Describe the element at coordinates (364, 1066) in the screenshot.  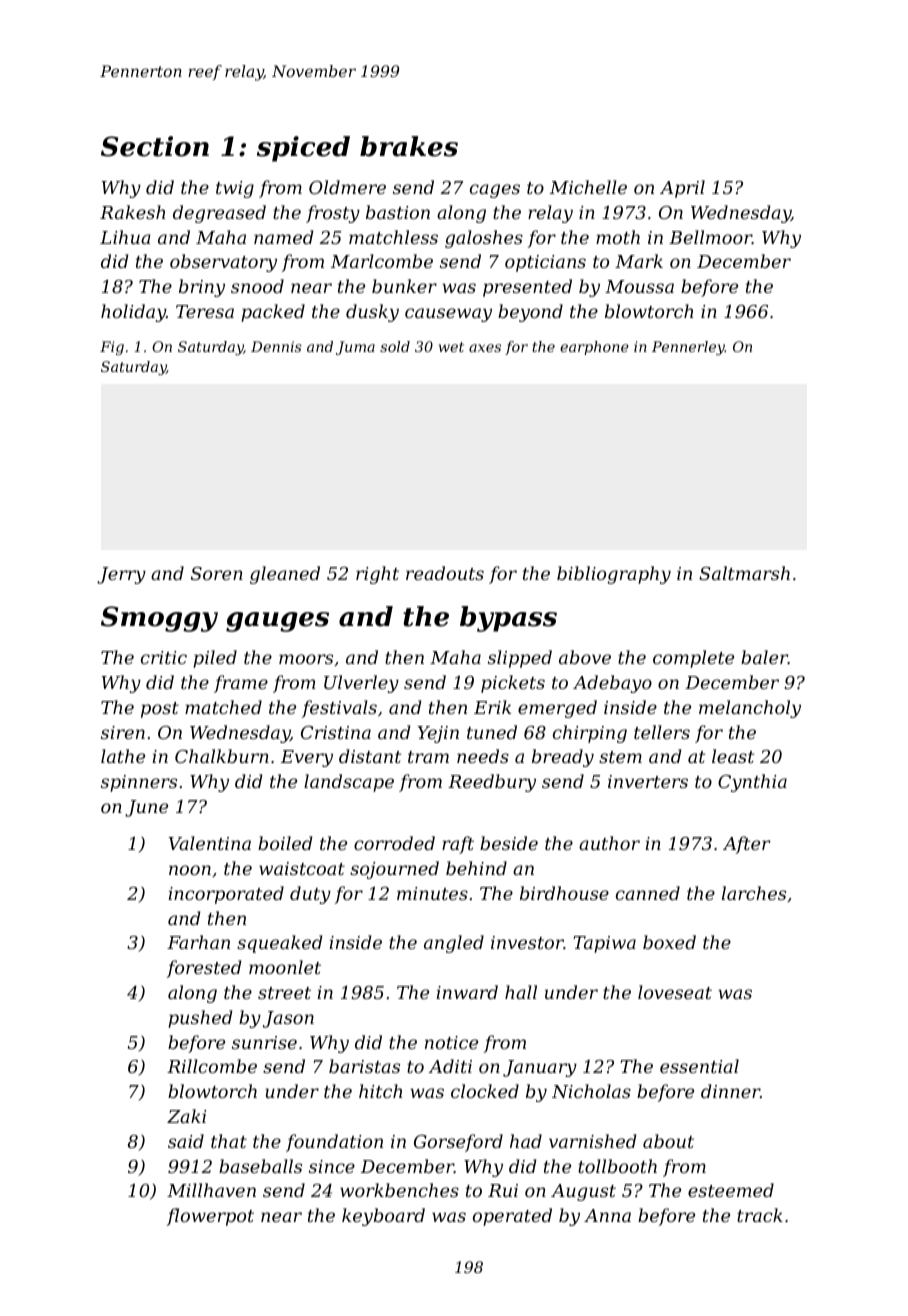
I see `baristas` at that location.
